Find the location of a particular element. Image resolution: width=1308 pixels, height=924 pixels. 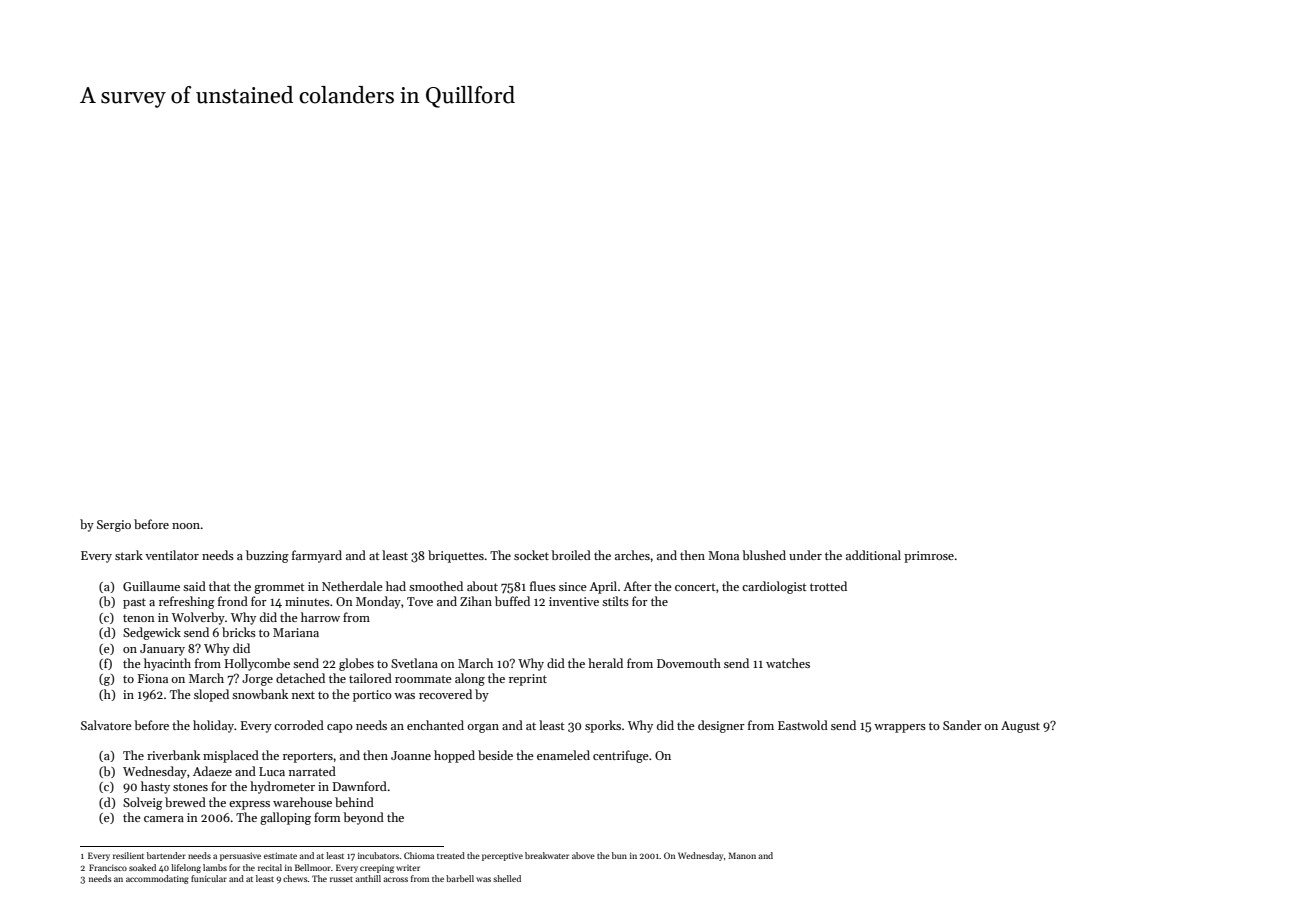

reporters is located at coordinates (308, 757).
